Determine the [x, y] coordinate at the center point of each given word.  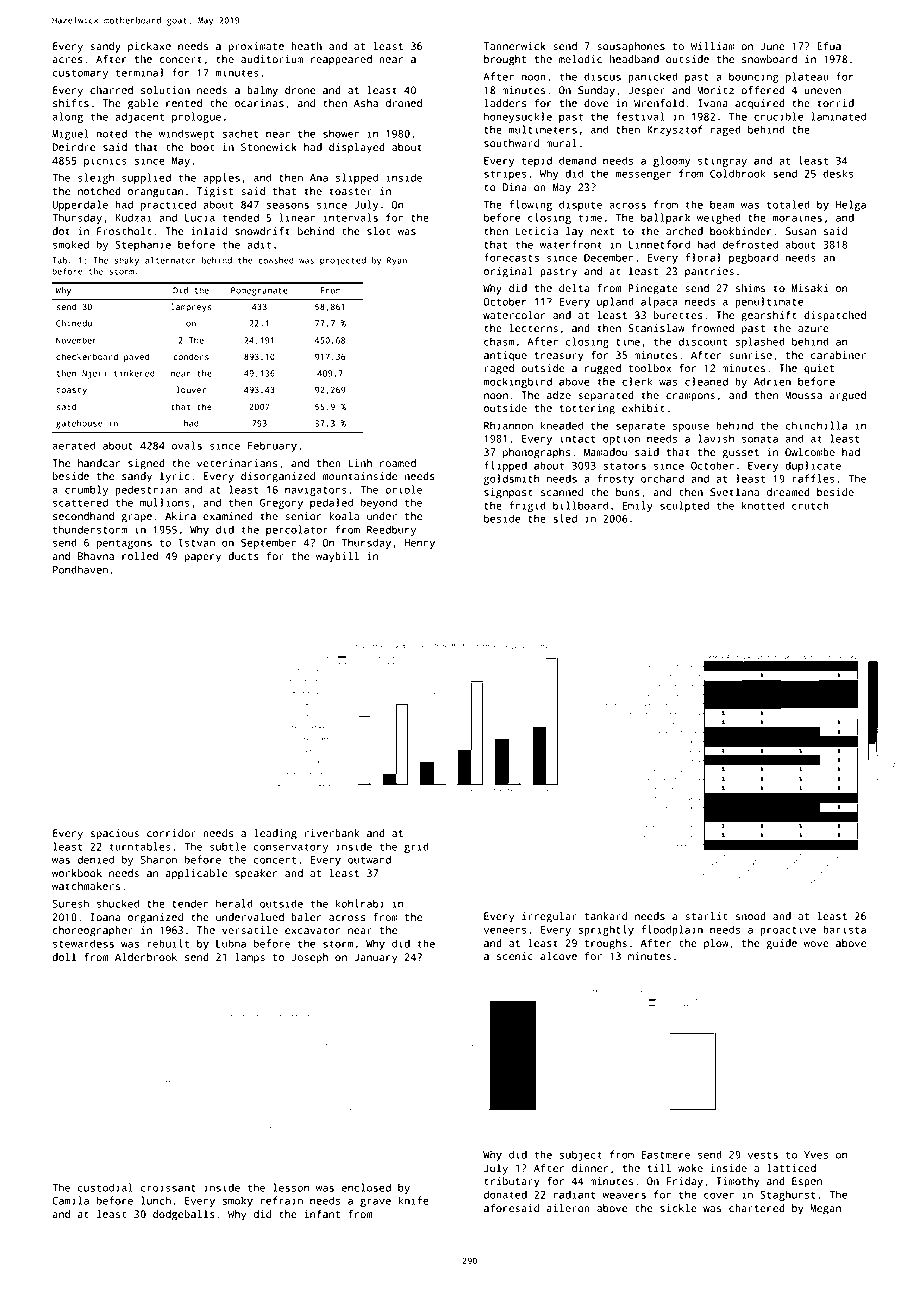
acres [67, 60]
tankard [606, 916]
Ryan [397, 261]
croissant [168, 1187]
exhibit [643, 408]
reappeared [341, 60]
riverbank [332, 833]
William [713, 46]
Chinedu [74, 323]
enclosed [366, 1187]
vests [763, 1155]
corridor [171, 833]
